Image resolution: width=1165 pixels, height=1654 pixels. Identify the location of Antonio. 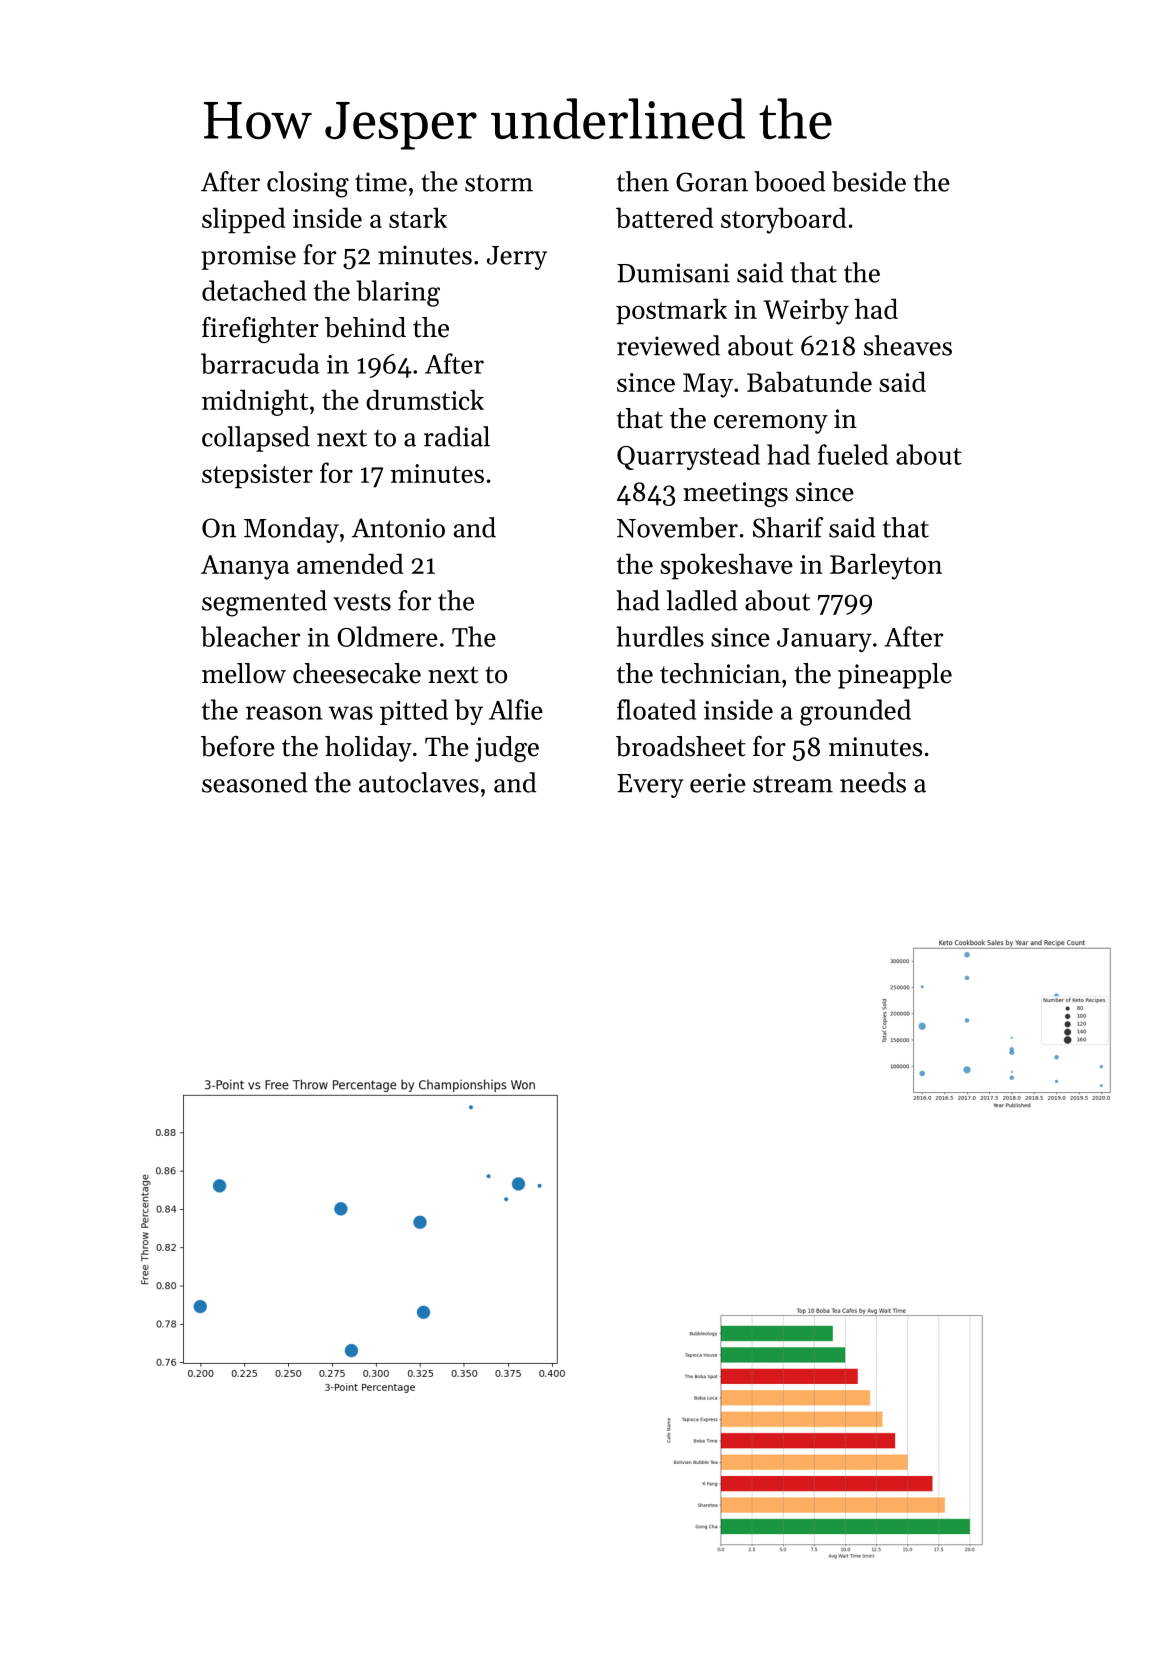
(398, 528).
